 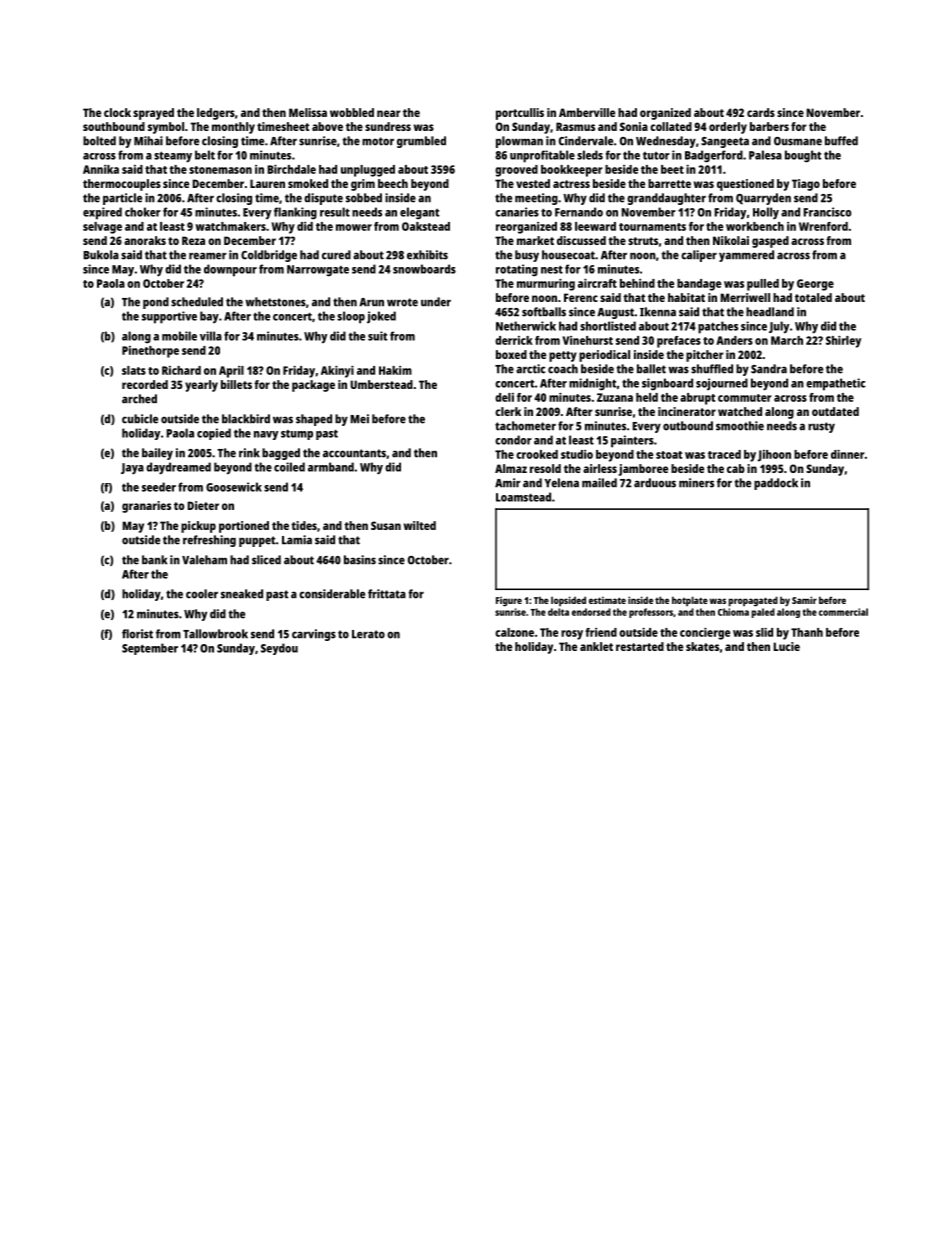 What do you see at coordinates (146, 507) in the document?
I see `granaries` at bounding box center [146, 507].
